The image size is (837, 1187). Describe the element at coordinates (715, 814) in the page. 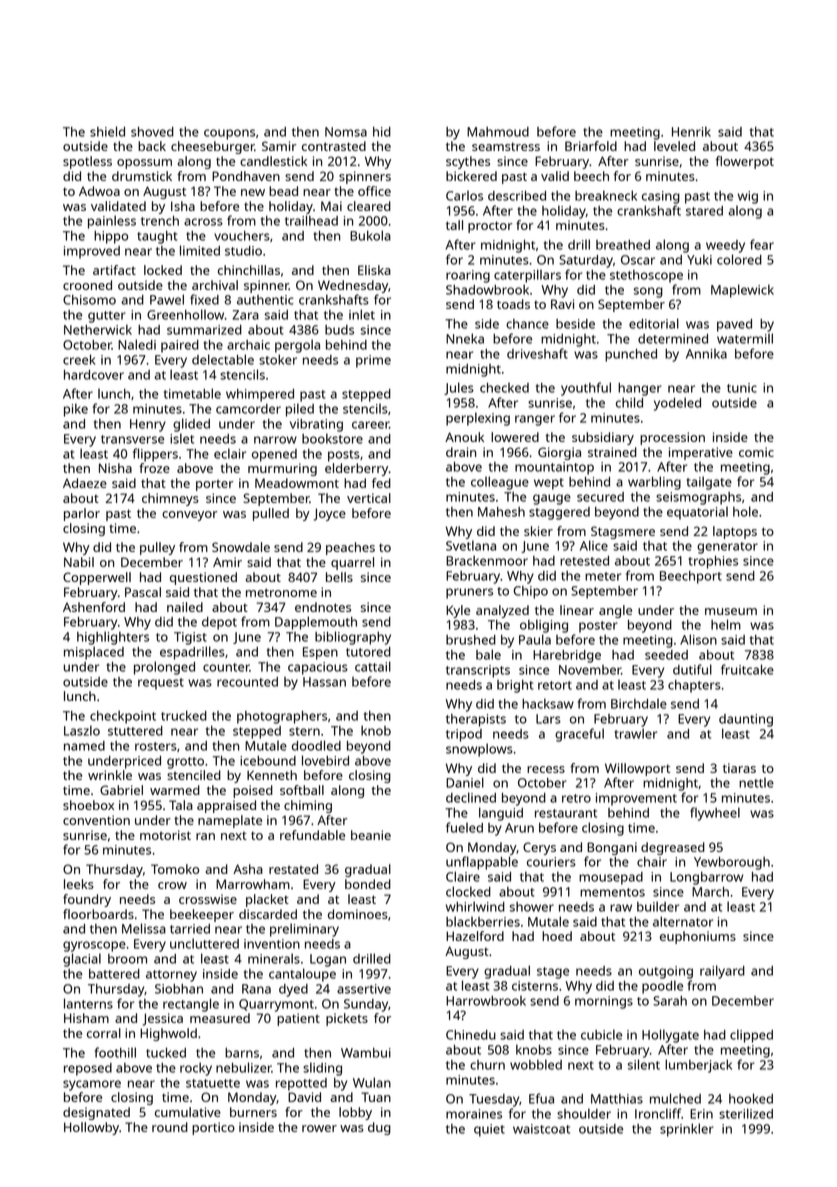

I see `flywheel` at that location.
